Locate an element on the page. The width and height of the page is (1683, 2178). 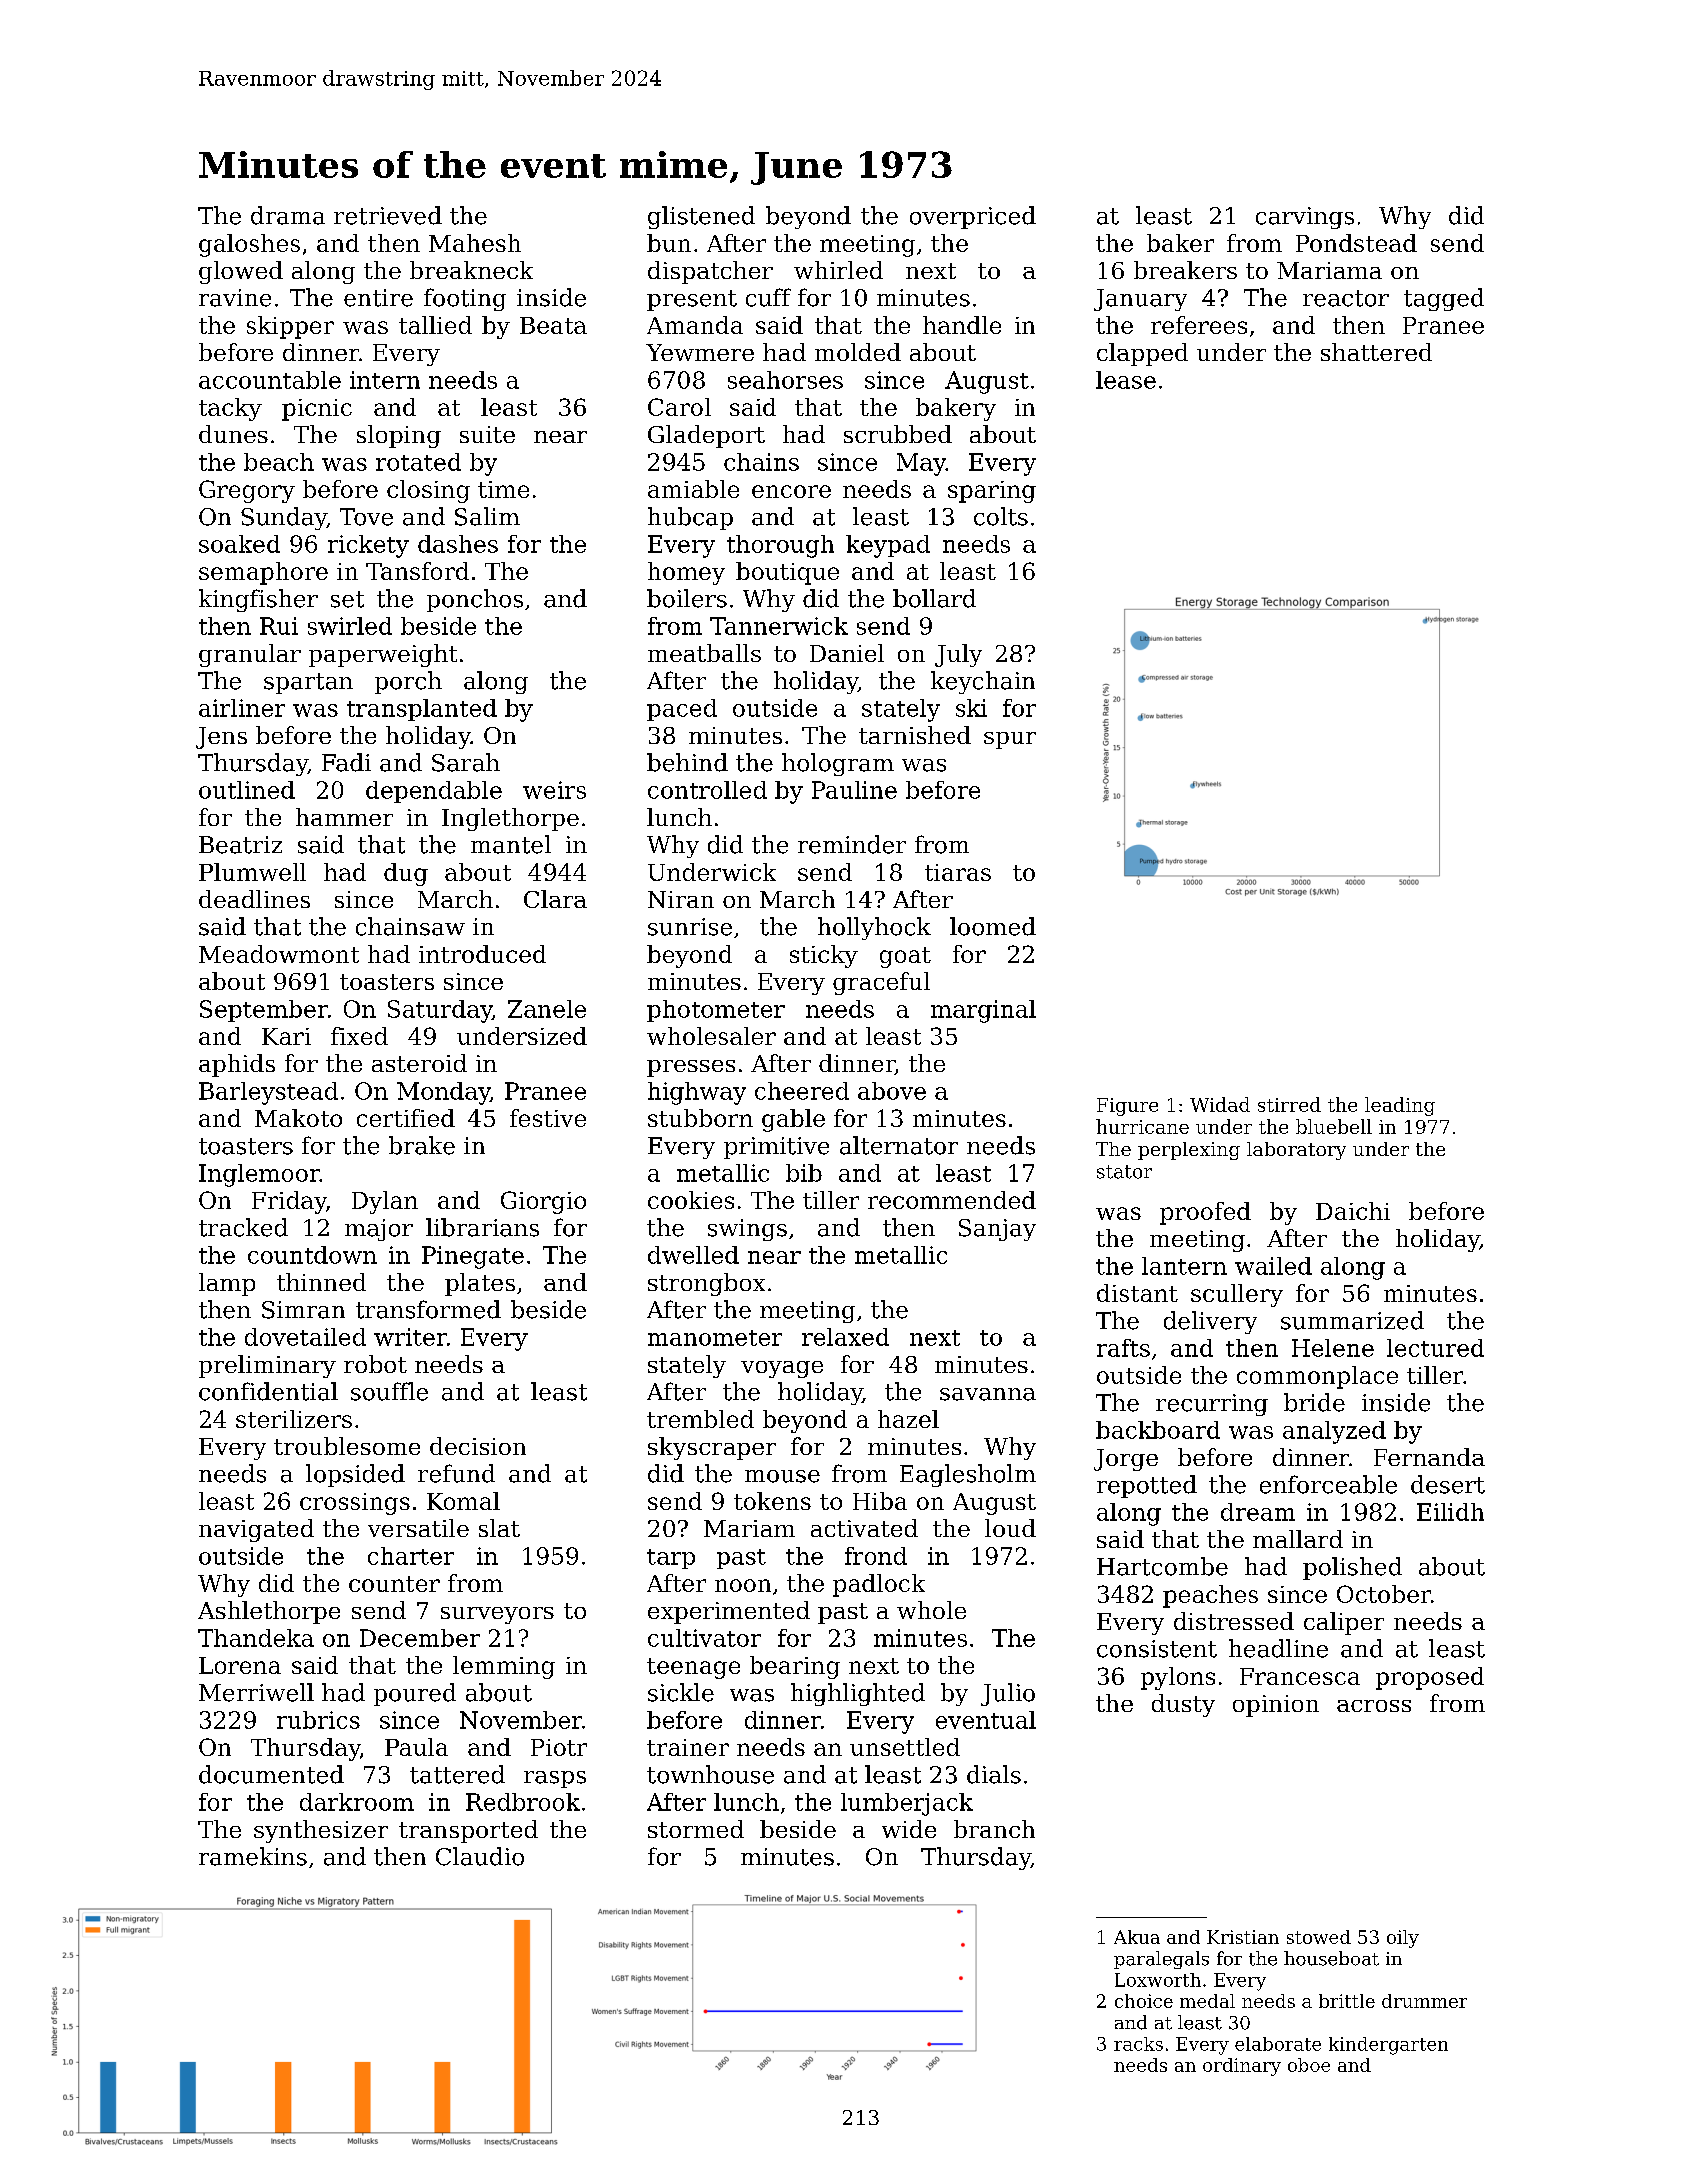
oily is located at coordinates (1403, 1939).
